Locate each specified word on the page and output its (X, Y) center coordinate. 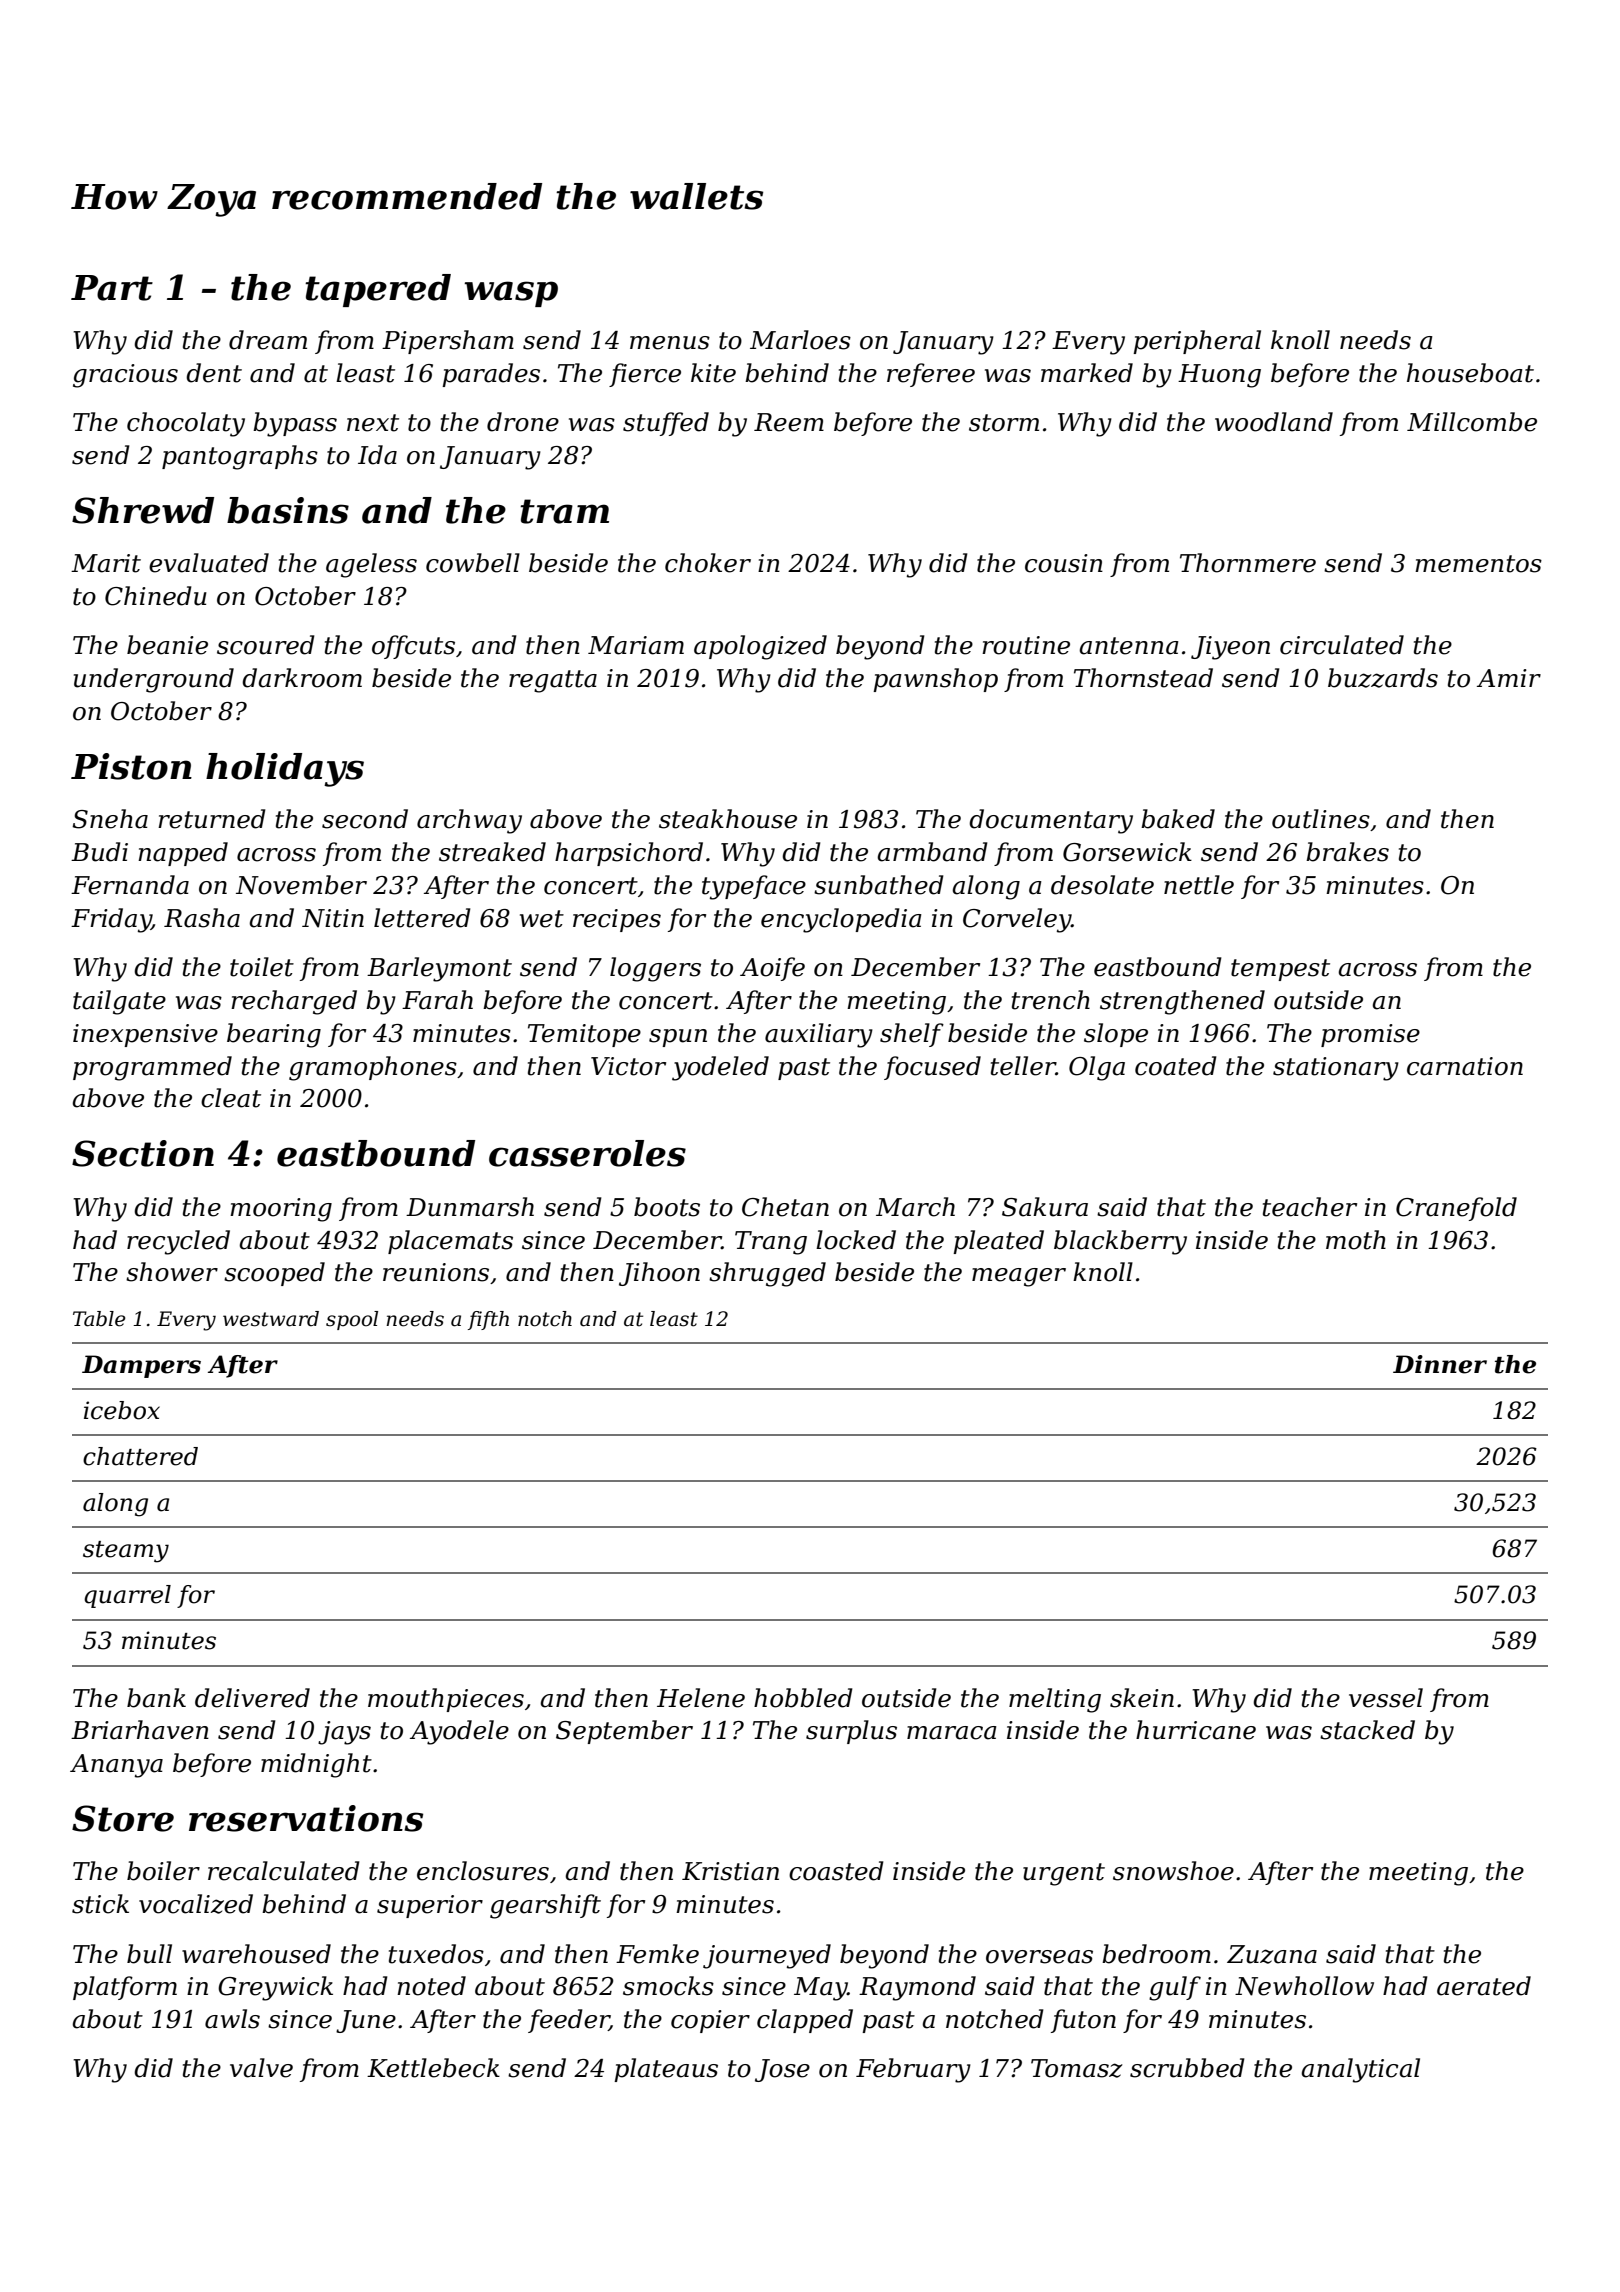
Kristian (730, 1871)
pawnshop (935, 680)
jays (344, 1733)
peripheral (1197, 342)
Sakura (1045, 1207)
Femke (657, 1954)
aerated (1484, 1986)
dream (268, 340)
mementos (1478, 564)
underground (154, 680)
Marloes (800, 340)
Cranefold (1456, 1209)
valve (261, 2068)
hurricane (1196, 1730)
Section (143, 1153)
